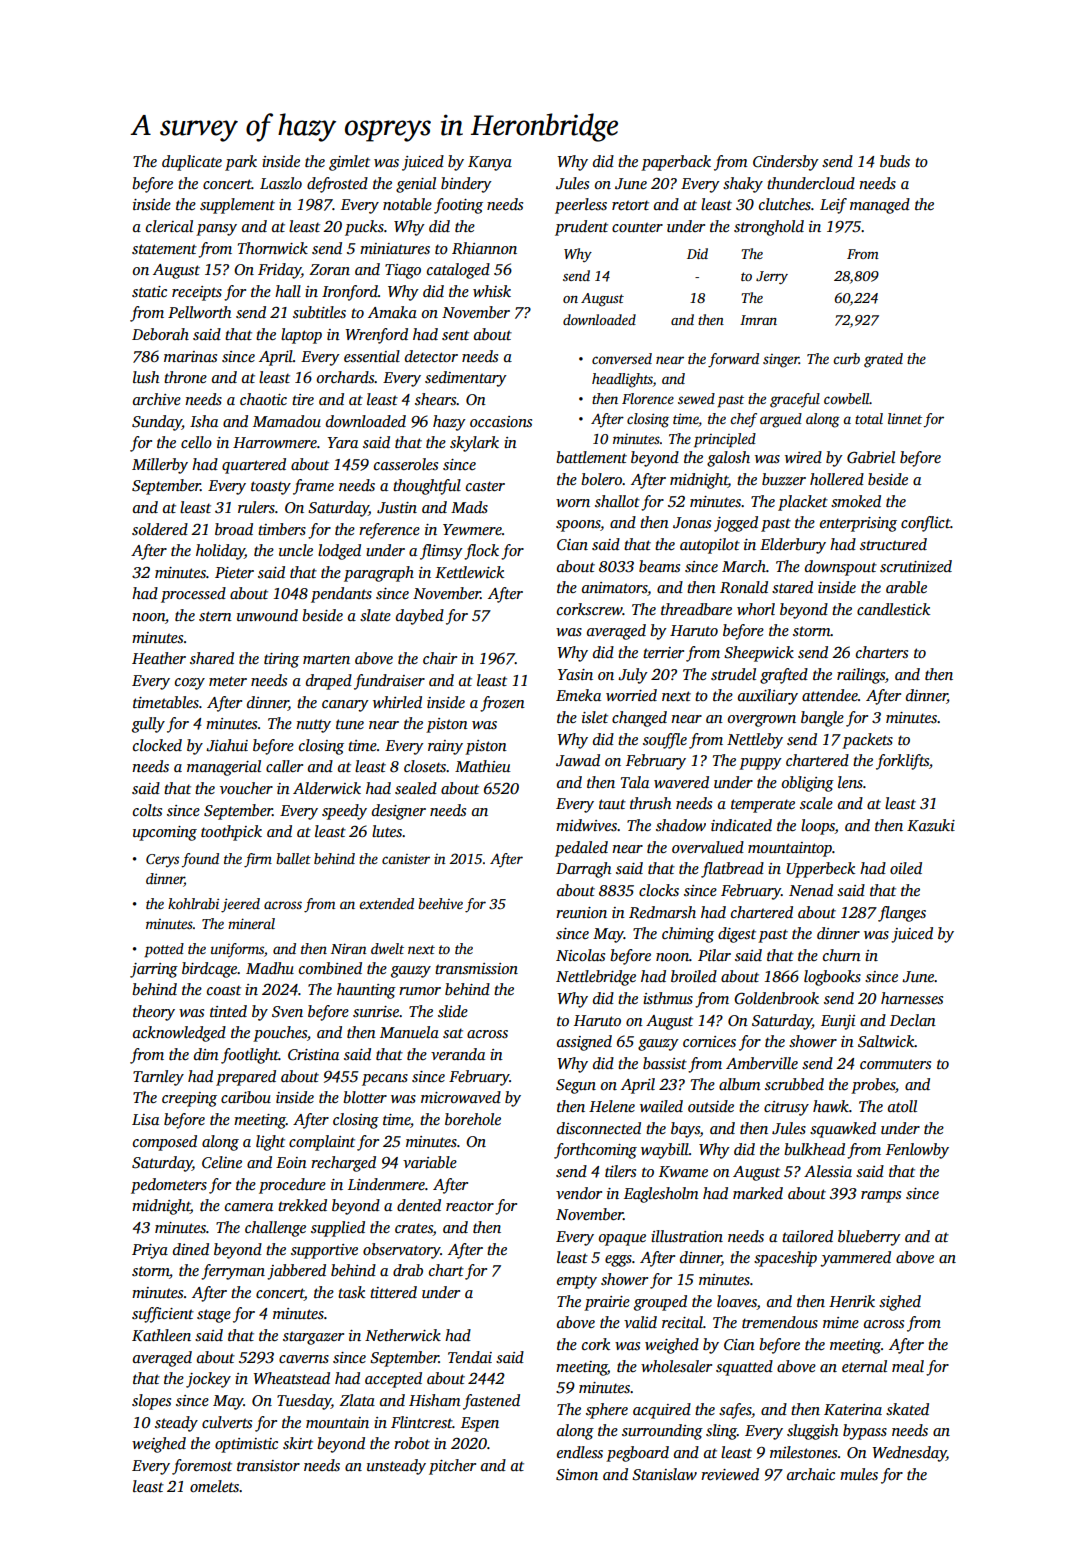 Image resolution: width=1090 pixels, height=1541 pixels. What do you see at coordinates (811, 1474) in the image?
I see `archaic` at bounding box center [811, 1474].
